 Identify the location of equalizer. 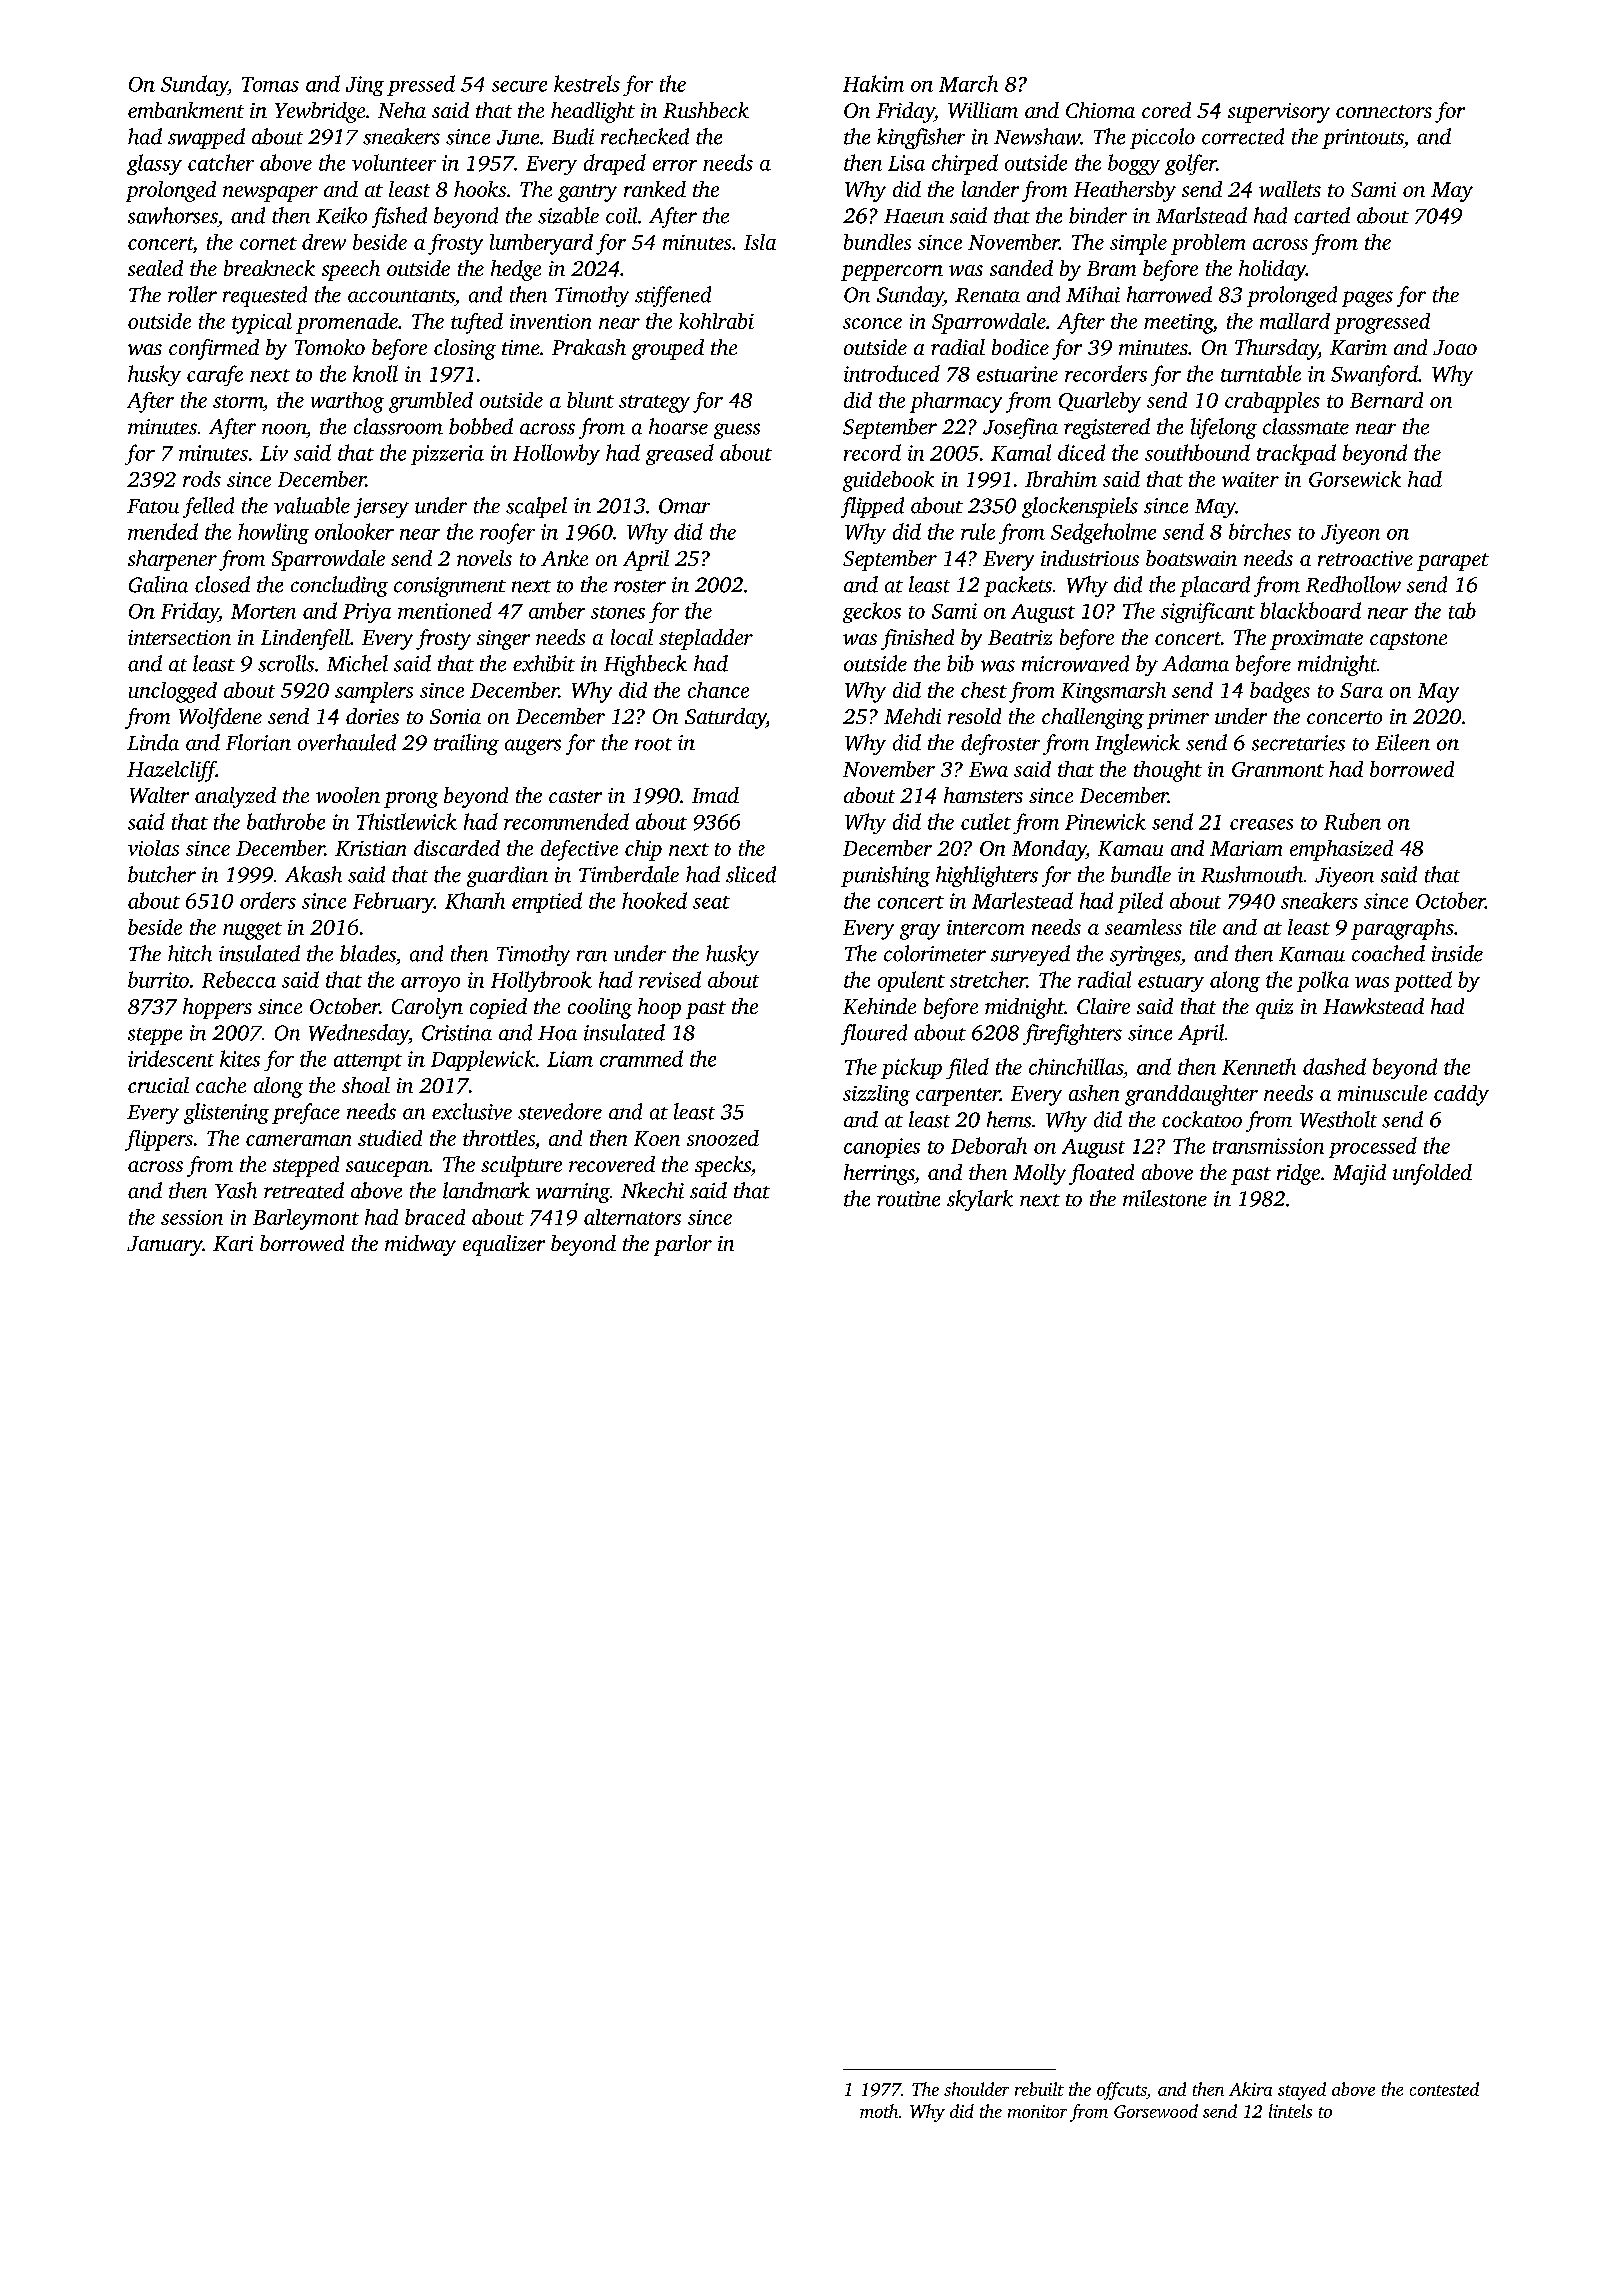
(504, 1245).
